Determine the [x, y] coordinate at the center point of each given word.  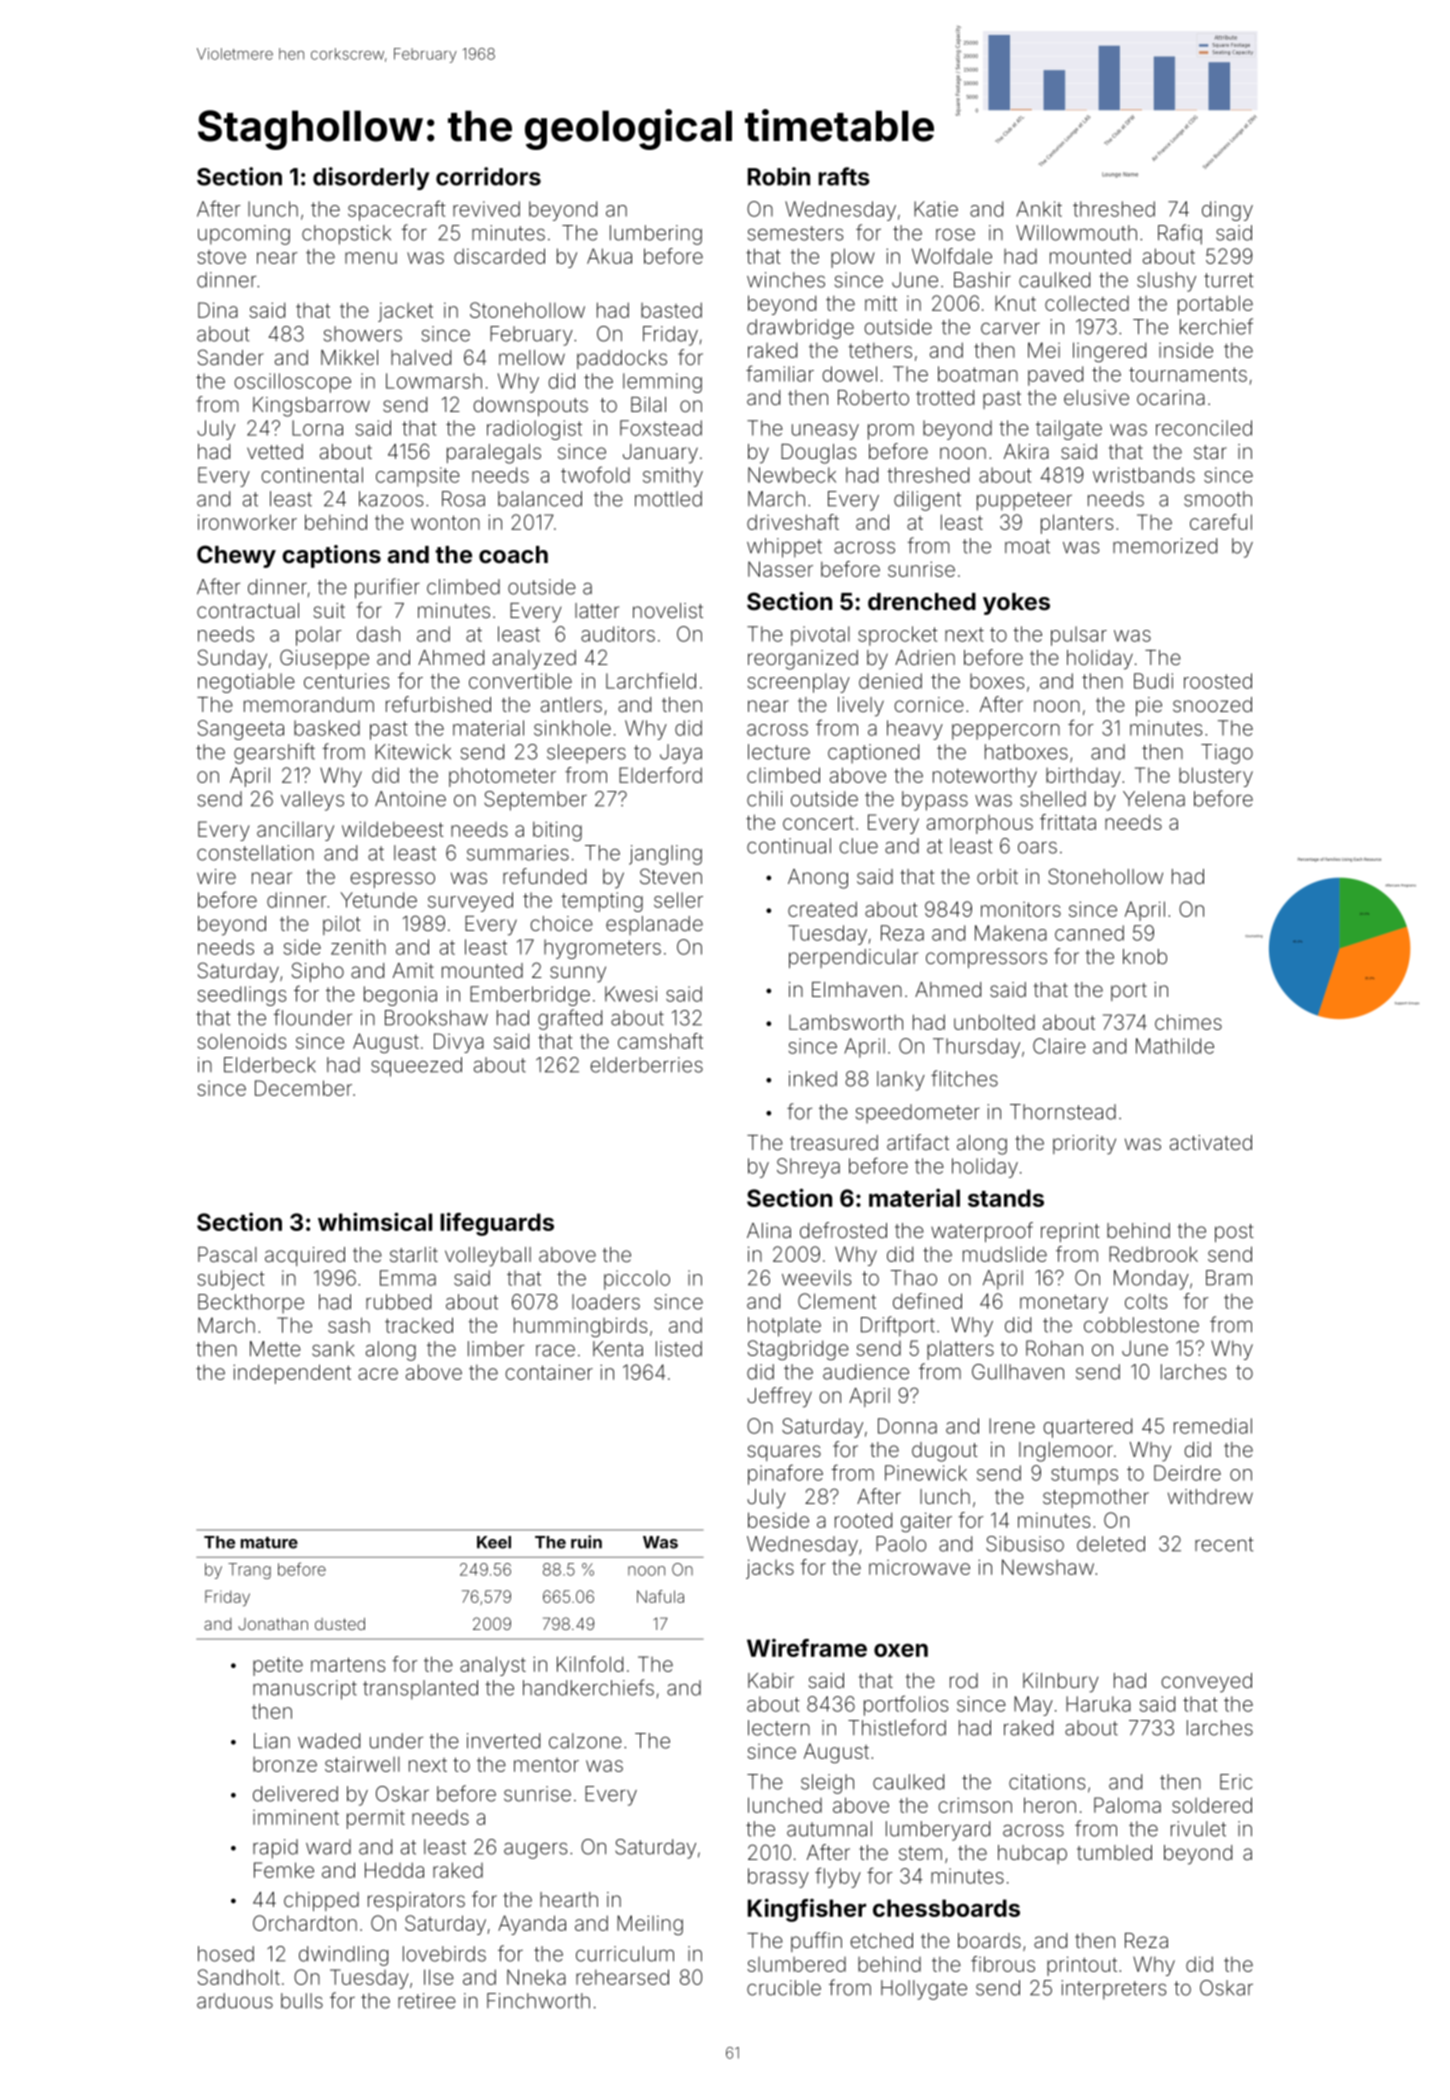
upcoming [244, 235]
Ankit [1039, 209]
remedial [1213, 1426]
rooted [863, 1520]
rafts [844, 176]
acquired [305, 1256]
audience [866, 1372]
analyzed [534, 660]
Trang [249, 1571]
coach [513, 554]
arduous [235, 2001]
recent [1224, 1544]
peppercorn [1006, 732]
